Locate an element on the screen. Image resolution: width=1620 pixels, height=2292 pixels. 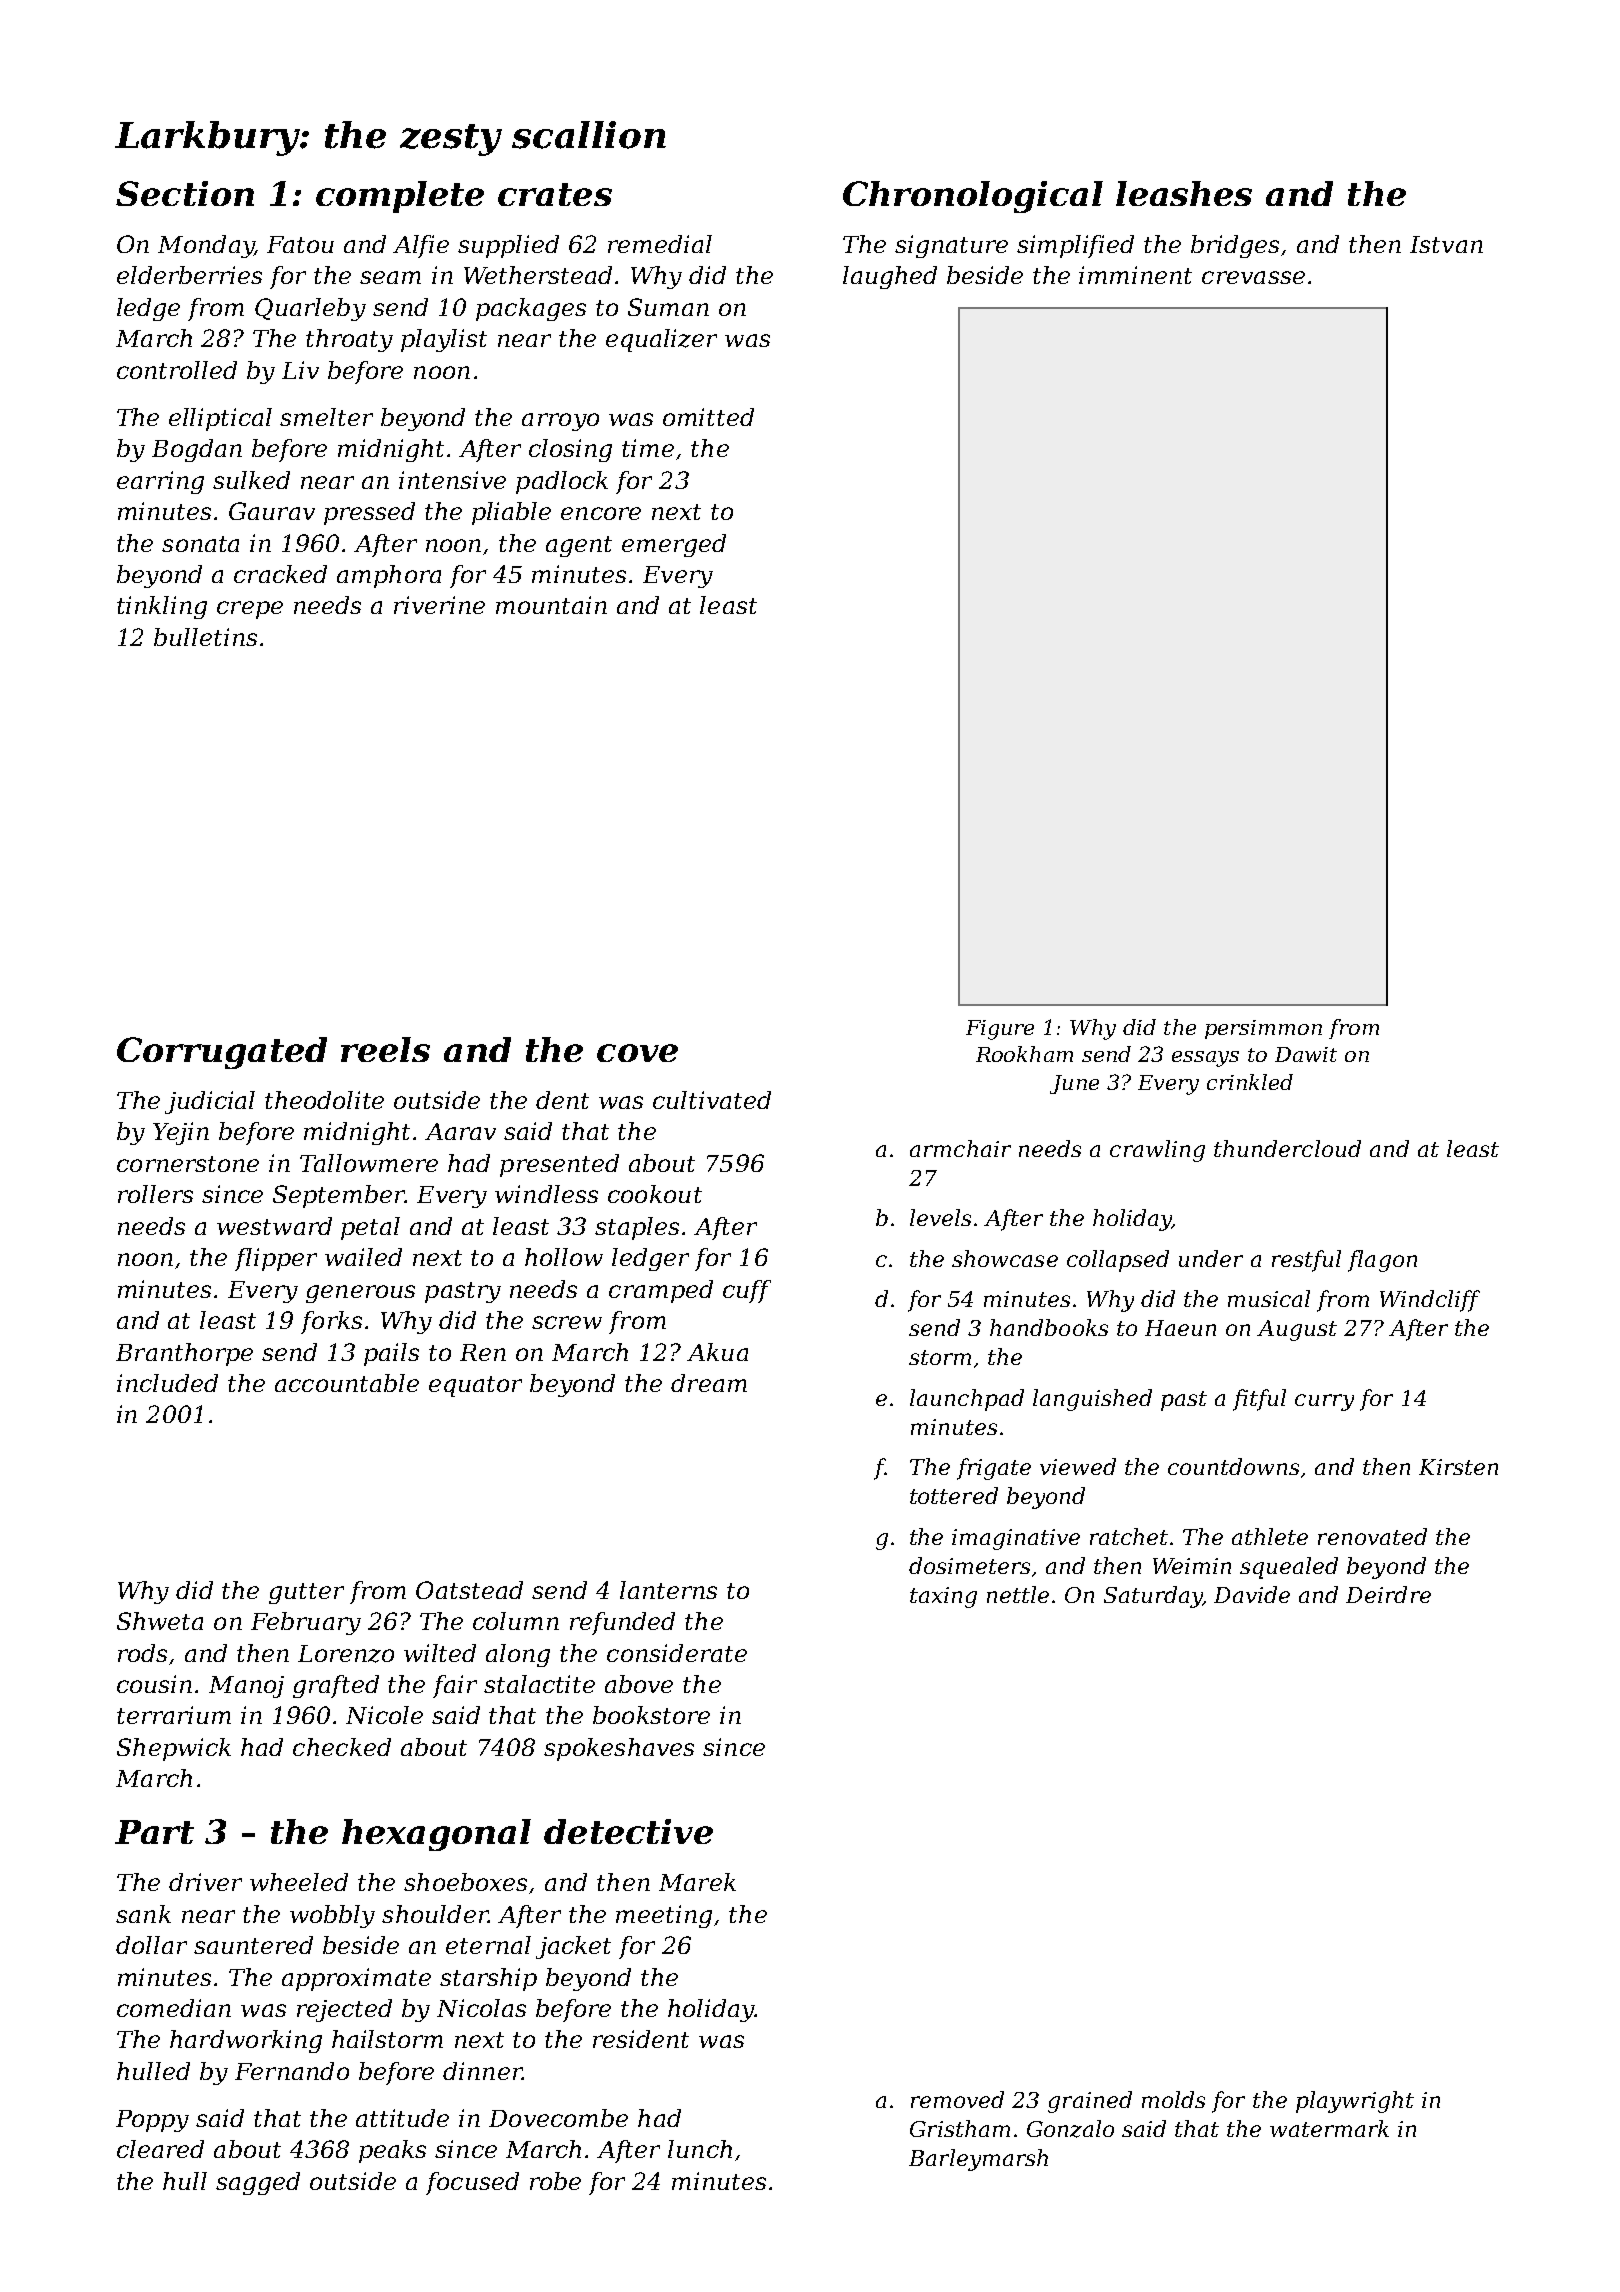
Barleymarsh is located at coordinates (978, 2160).
